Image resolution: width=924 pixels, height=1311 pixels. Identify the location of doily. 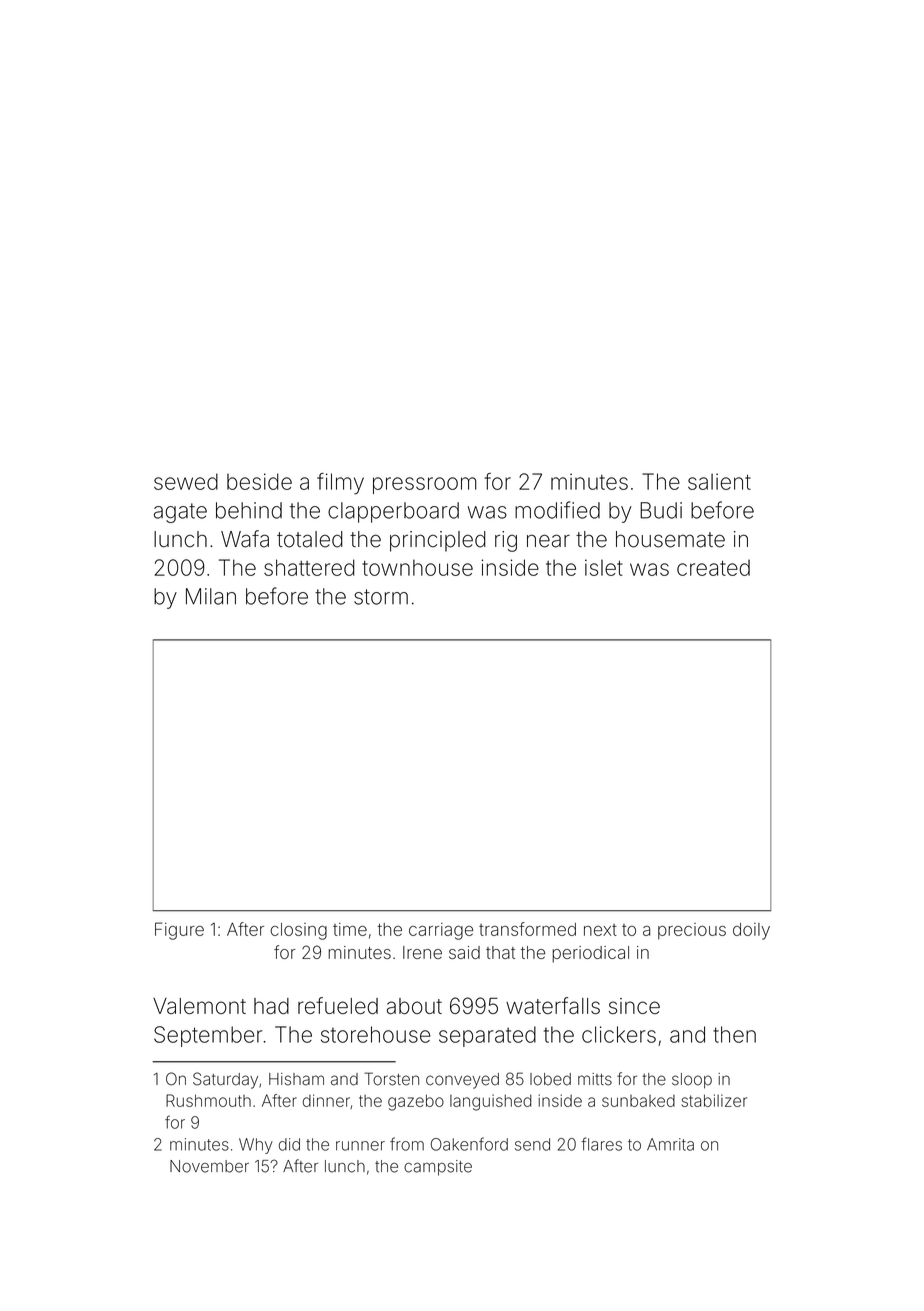
(751, 931).
